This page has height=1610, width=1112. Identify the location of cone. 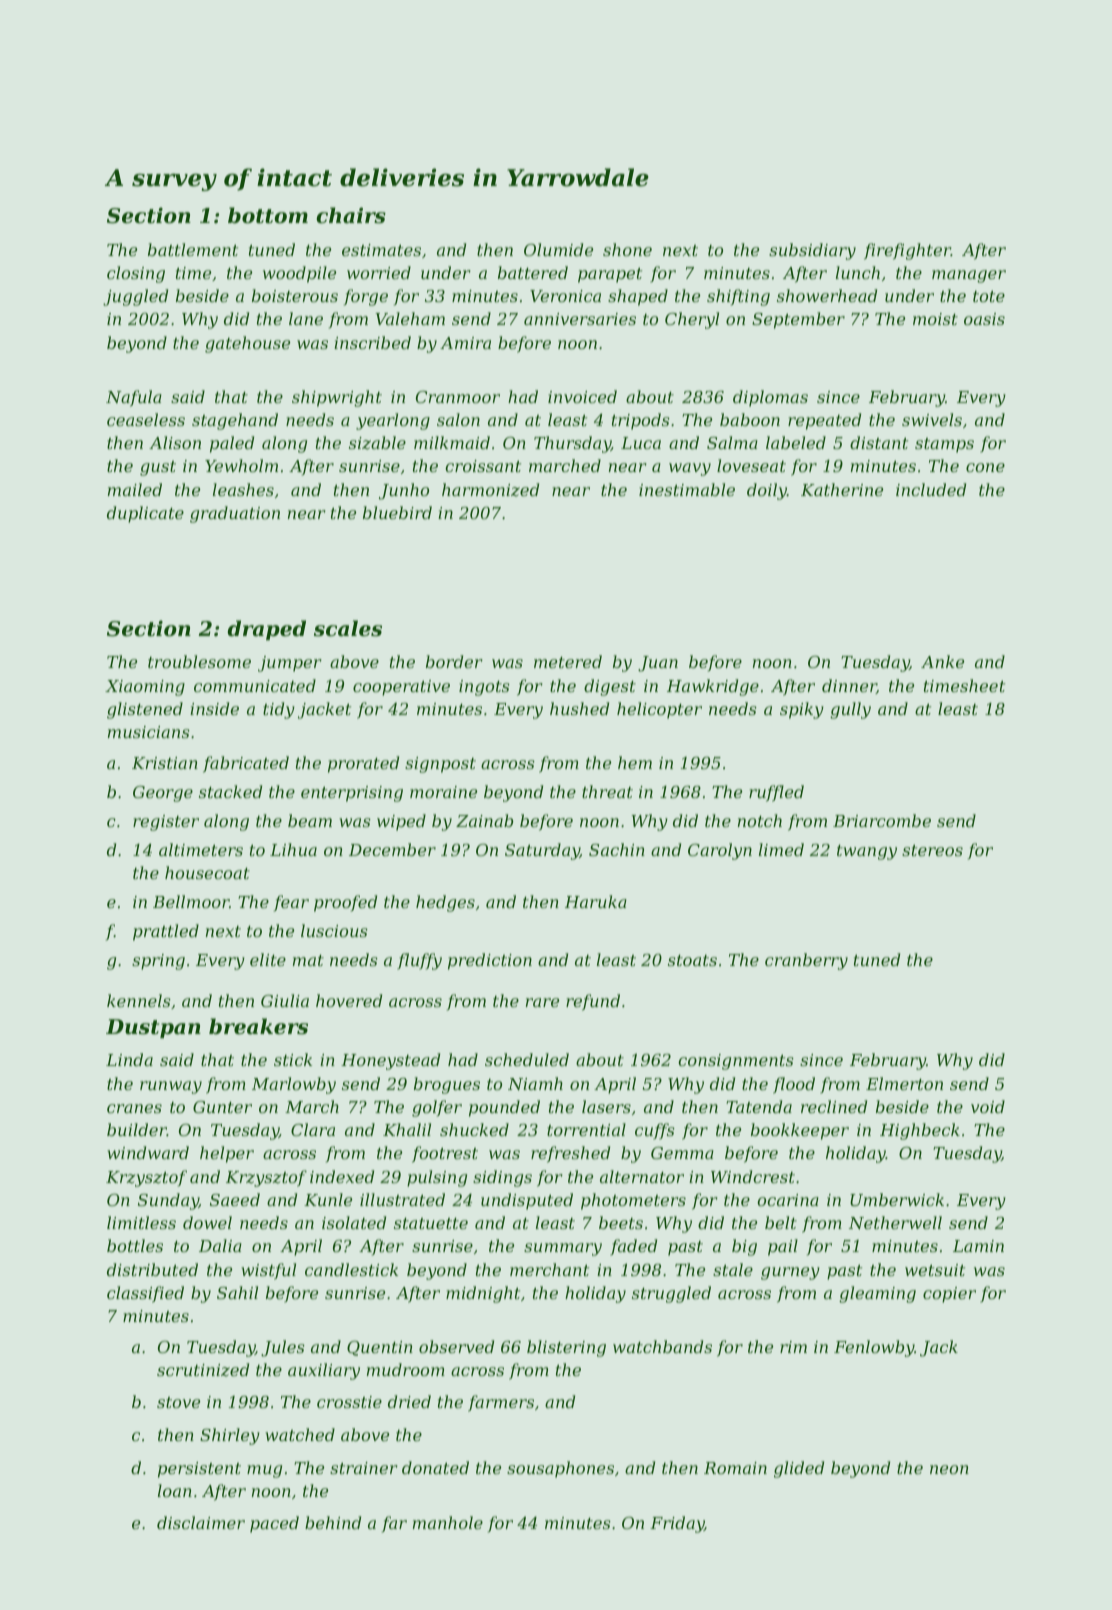
(985, 467).
